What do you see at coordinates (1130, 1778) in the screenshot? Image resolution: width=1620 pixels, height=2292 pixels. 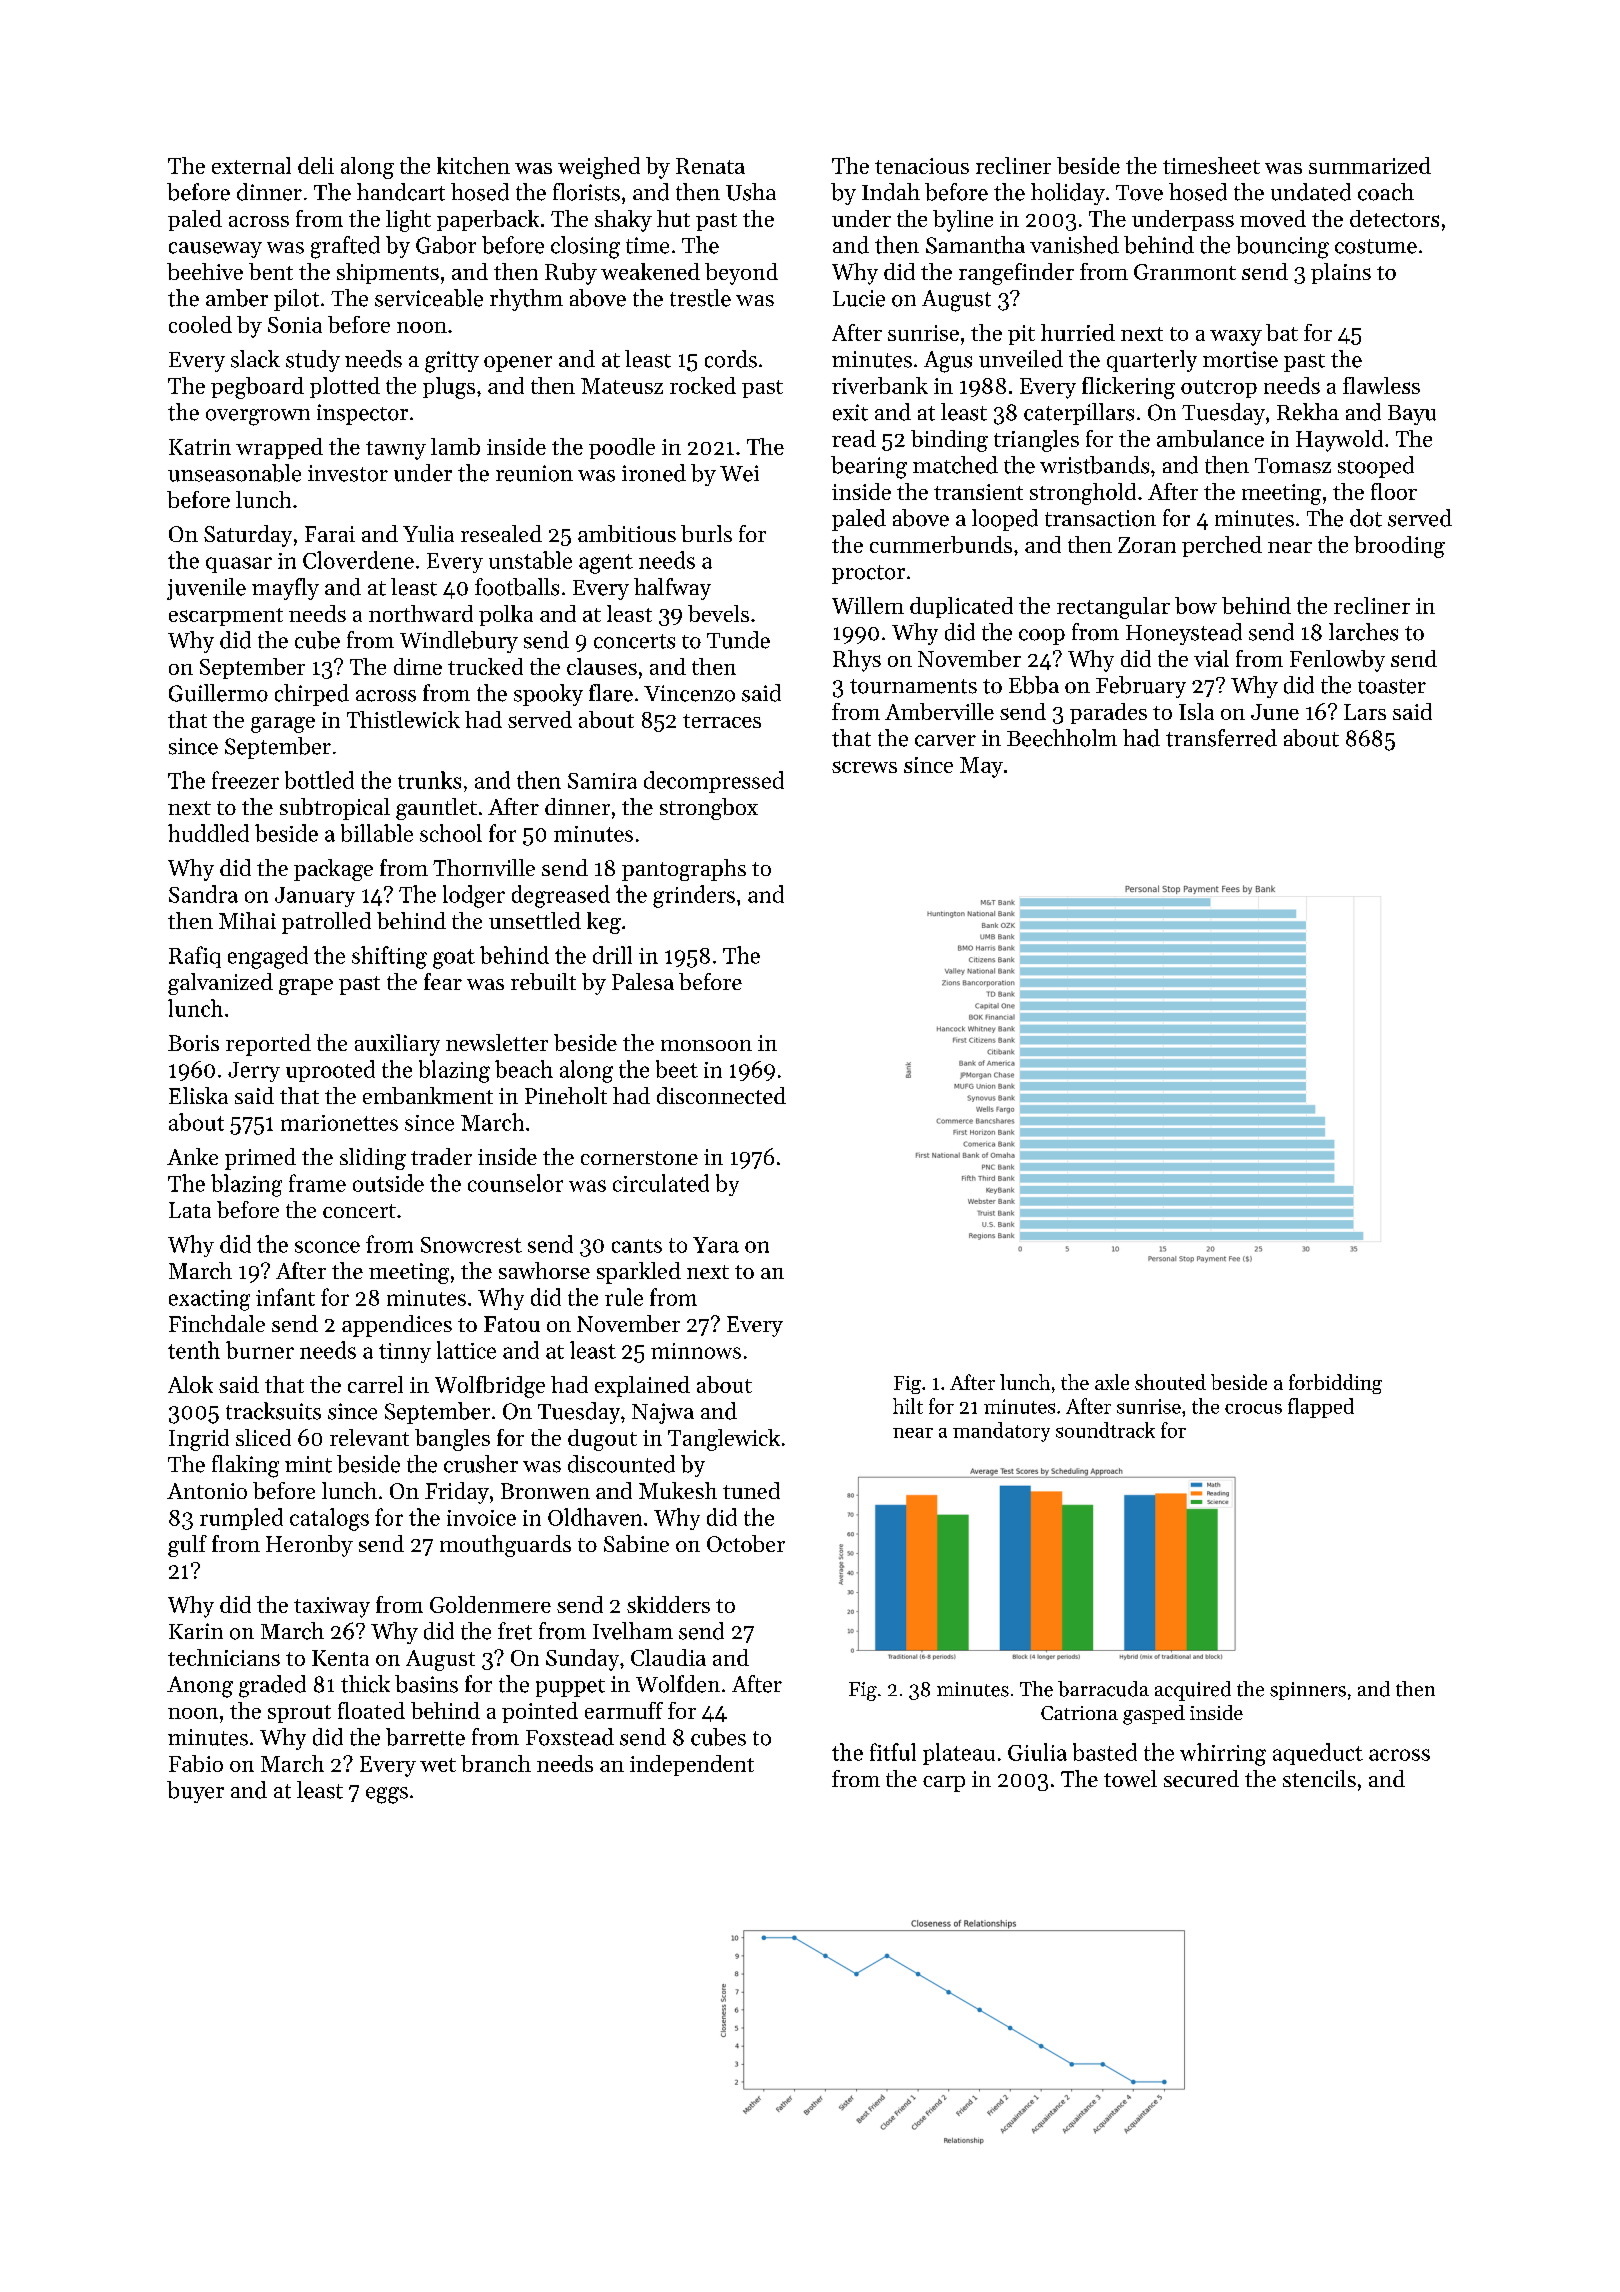 I see `towel` at bounding box center [1130, 1778].
